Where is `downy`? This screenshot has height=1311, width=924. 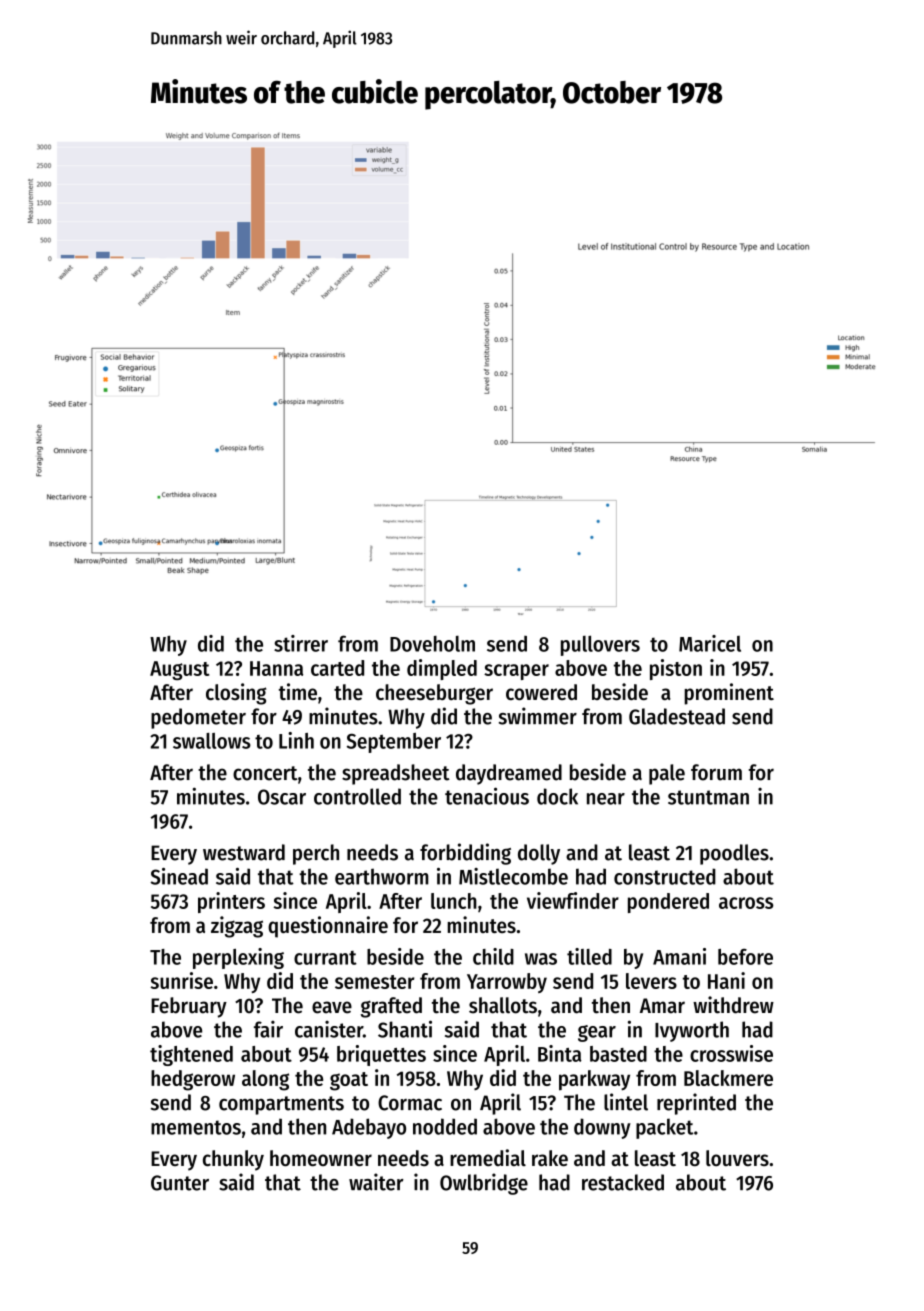
downy is located at coordinates (602, 1128).
